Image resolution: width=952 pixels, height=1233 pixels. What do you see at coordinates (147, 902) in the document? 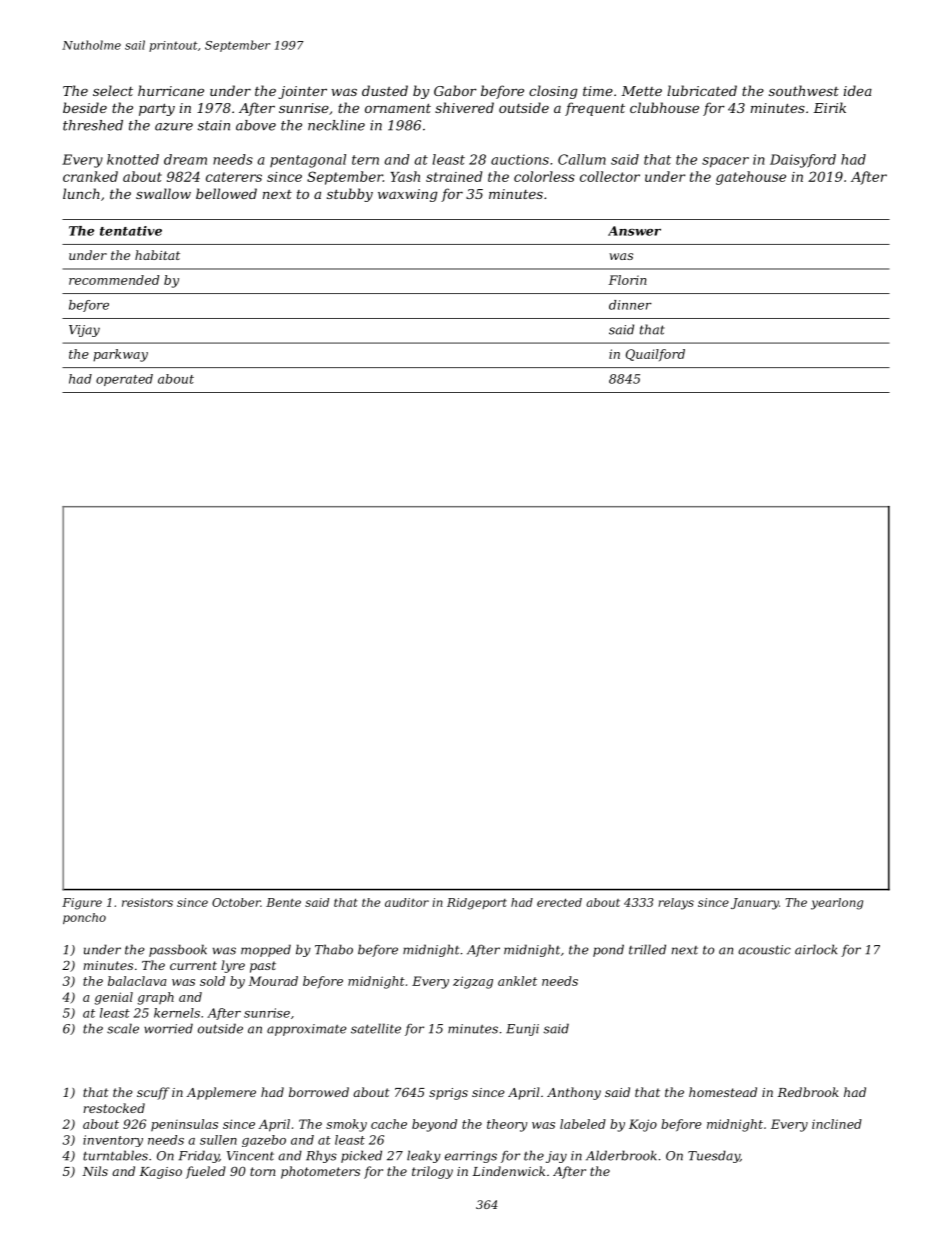
I see `resistors` at bounding box center [147, 902].
